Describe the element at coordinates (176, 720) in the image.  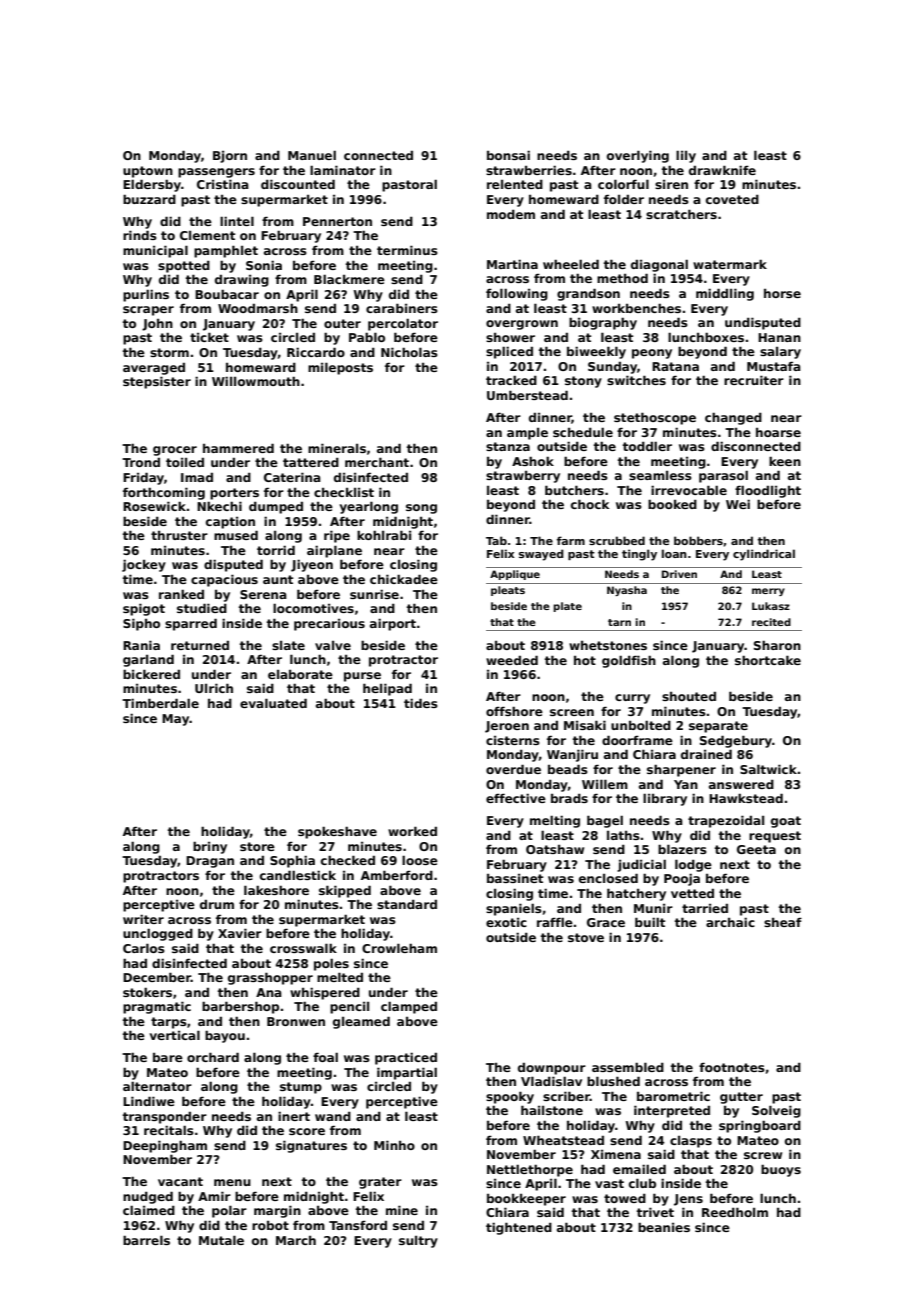
I see `May` at that location.
